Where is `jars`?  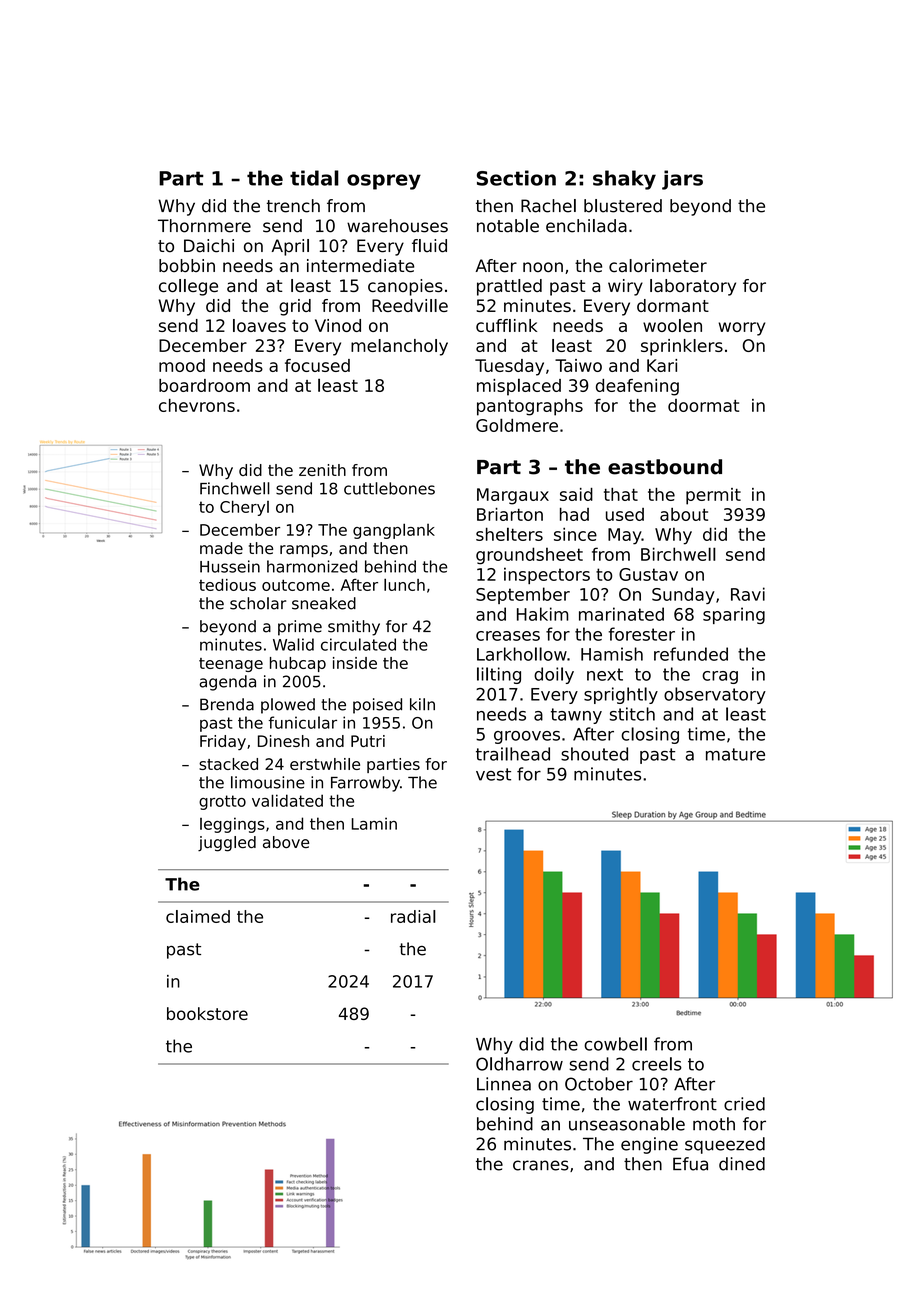
jars is located at coordinates (682, 180).
